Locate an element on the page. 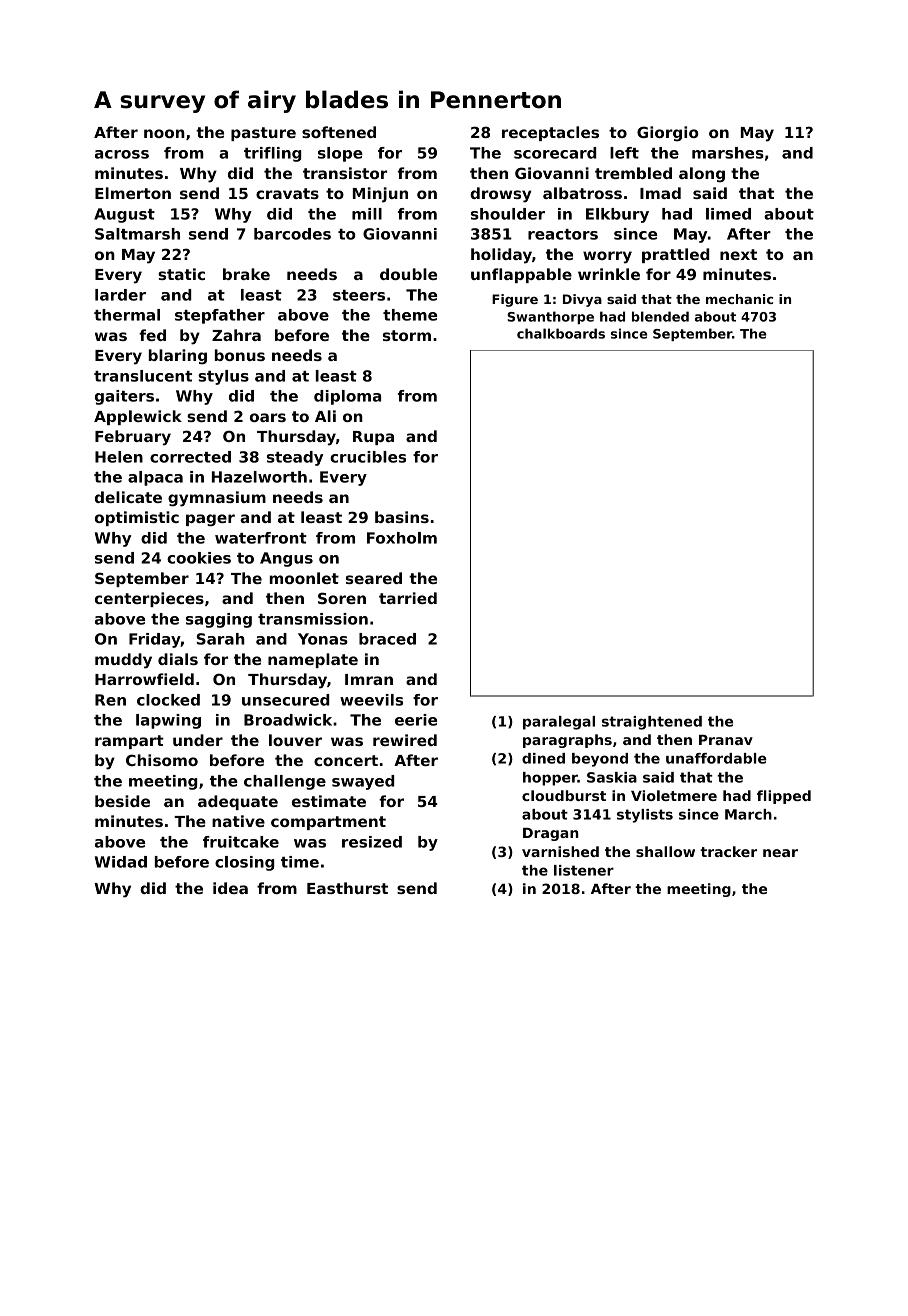  time is located at coordinates (300, 862).
